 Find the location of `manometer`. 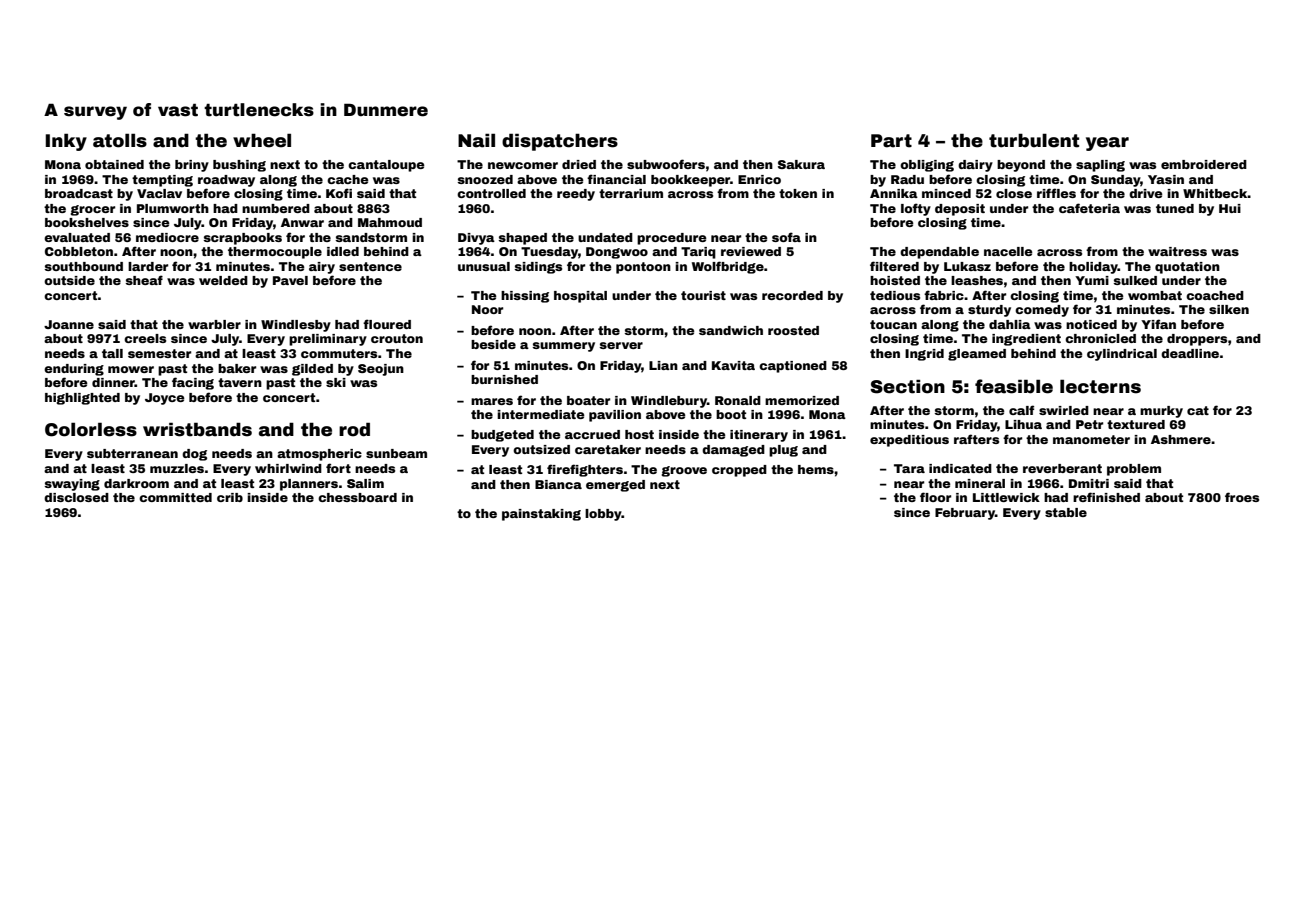

manometer is located at coordinates (1091, 439).
